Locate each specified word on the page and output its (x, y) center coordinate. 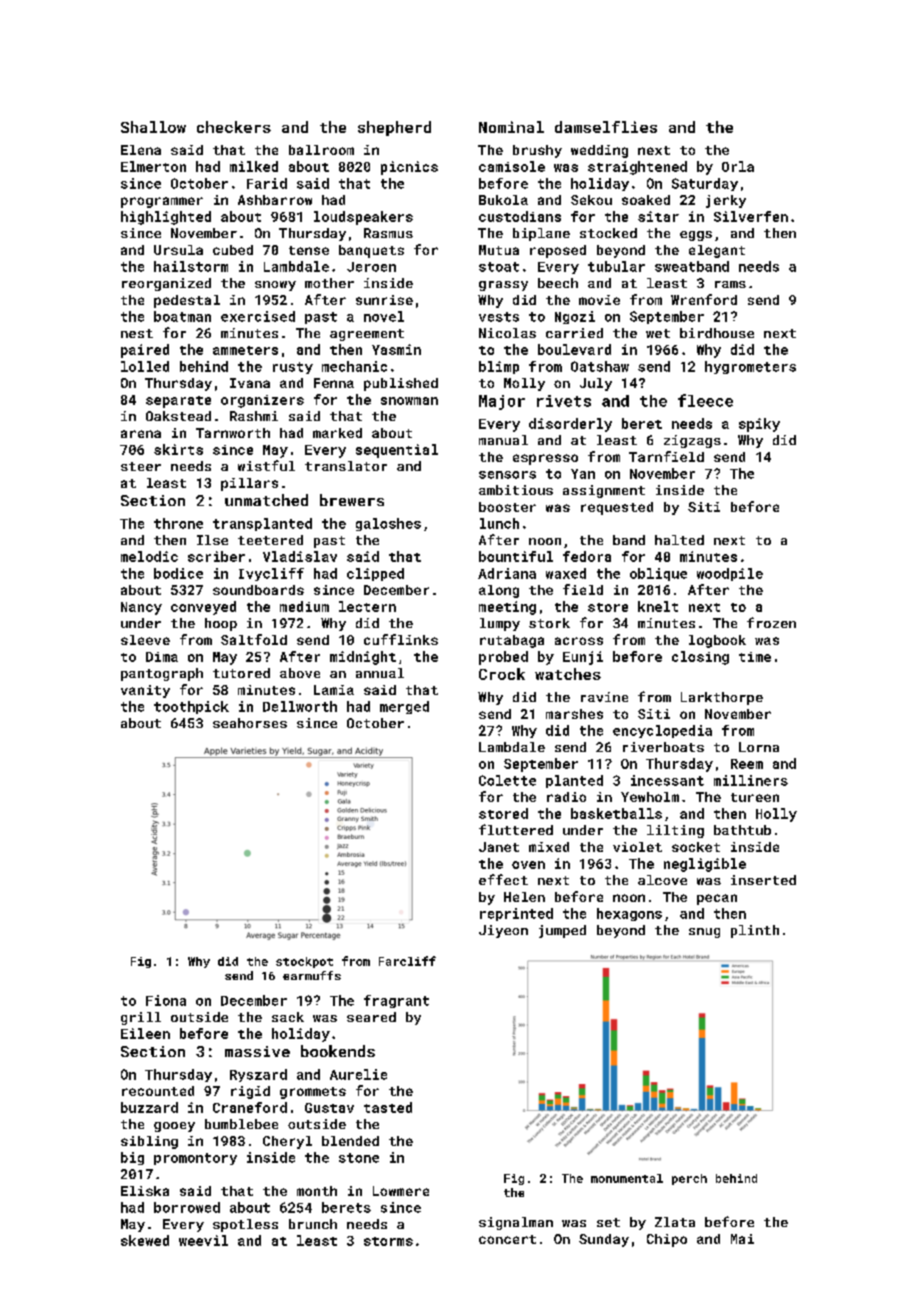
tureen (755, 797)
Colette (507, 780)
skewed (145, 1240)
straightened (637, 168)
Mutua (499, 250)
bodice (178, 573)
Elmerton (153, 166)
